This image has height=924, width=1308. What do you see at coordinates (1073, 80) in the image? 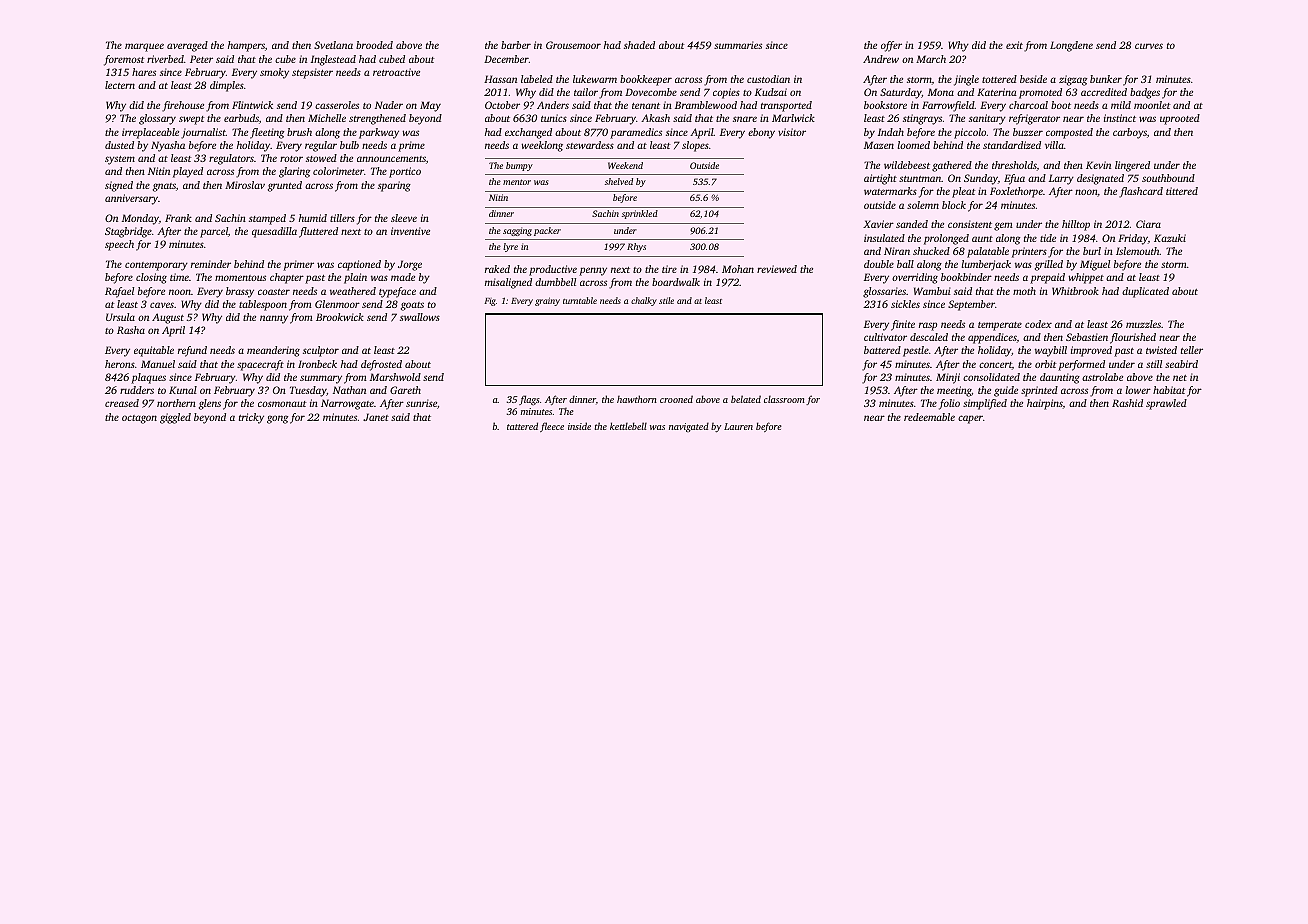
I see `zigzag` at bounding box center [1073, 80].
